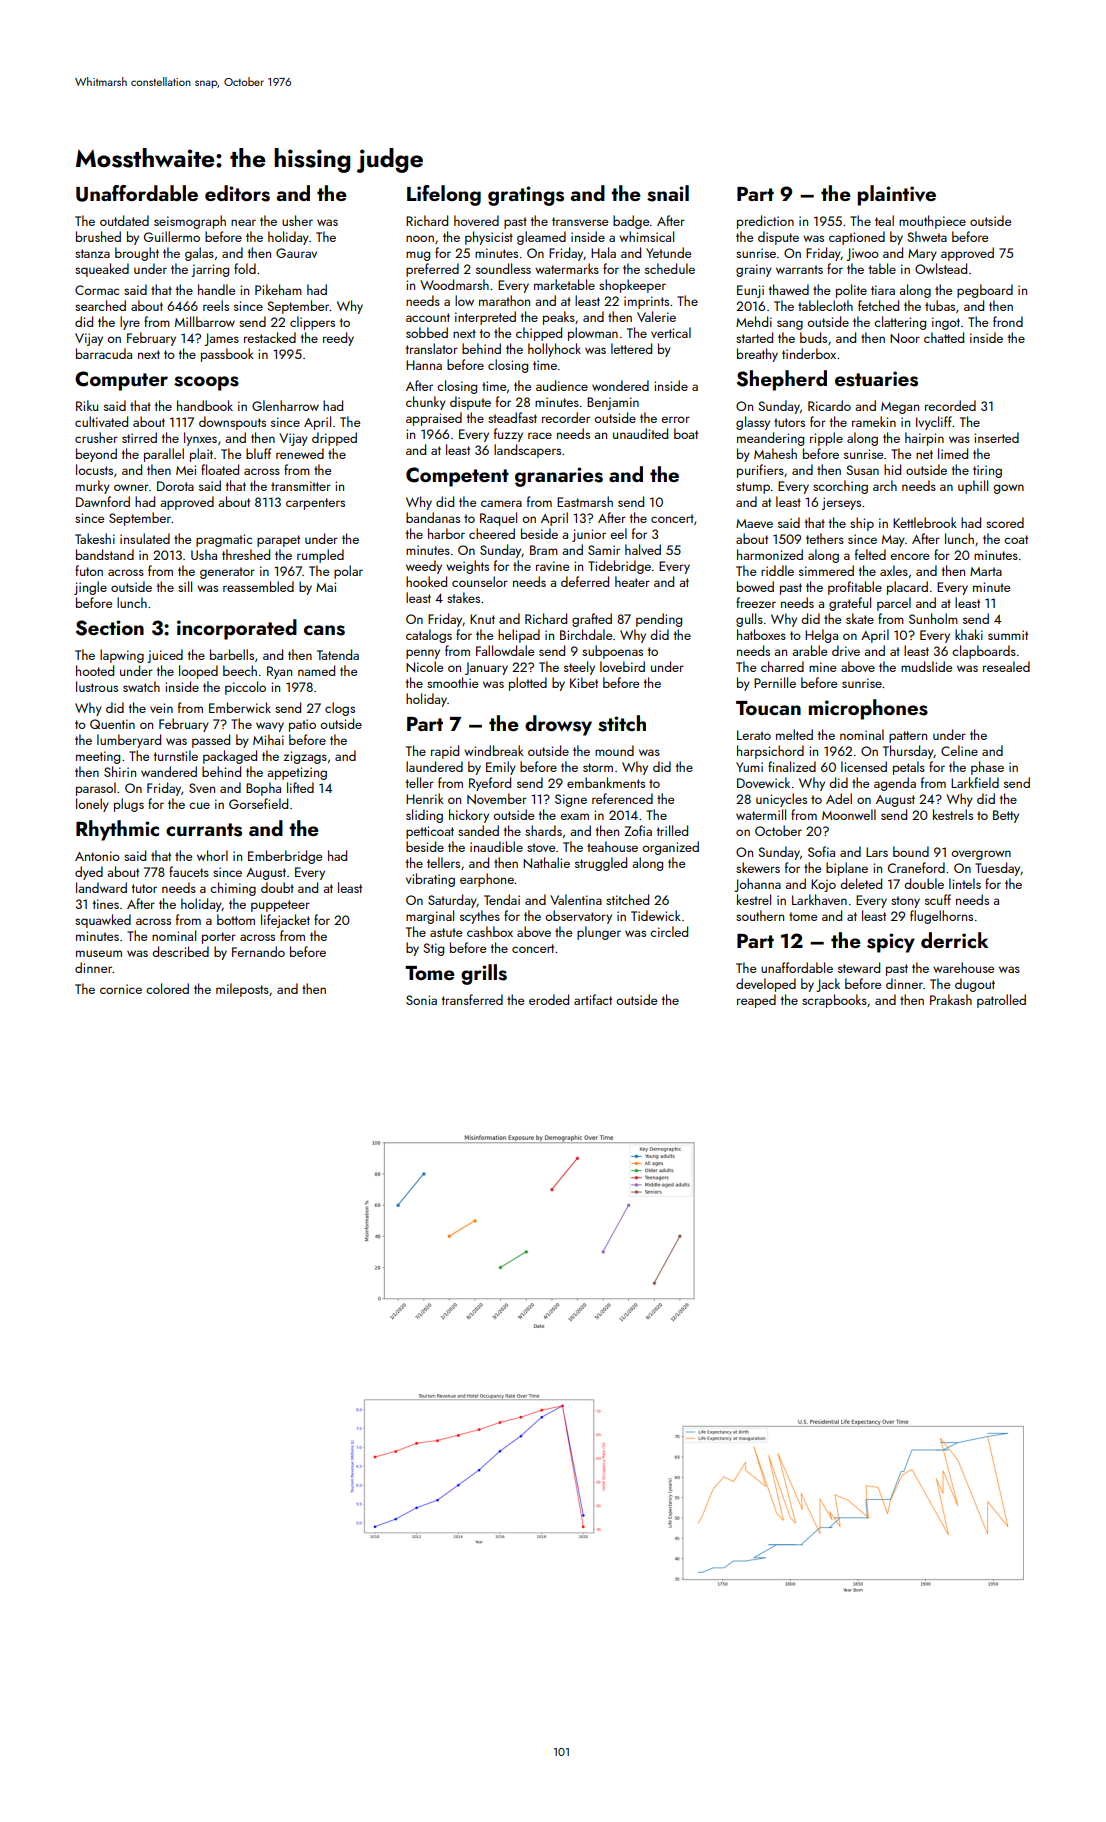 This document has width=1106, height=1822. What do you see at coordinates (245, 268) in the document?
I see `fold` at bounding box center [245, 268].
